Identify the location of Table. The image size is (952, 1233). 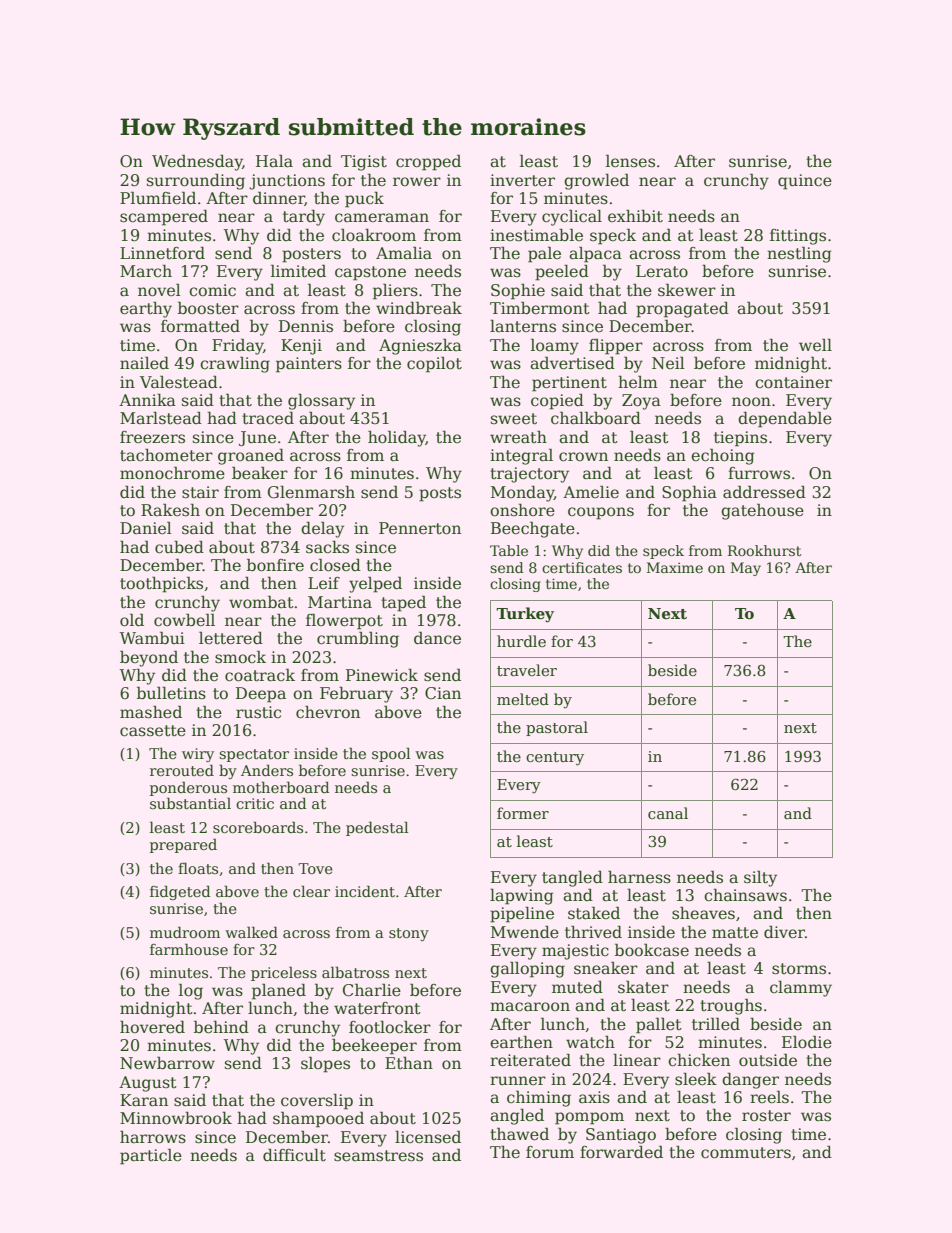
(509, 550).
